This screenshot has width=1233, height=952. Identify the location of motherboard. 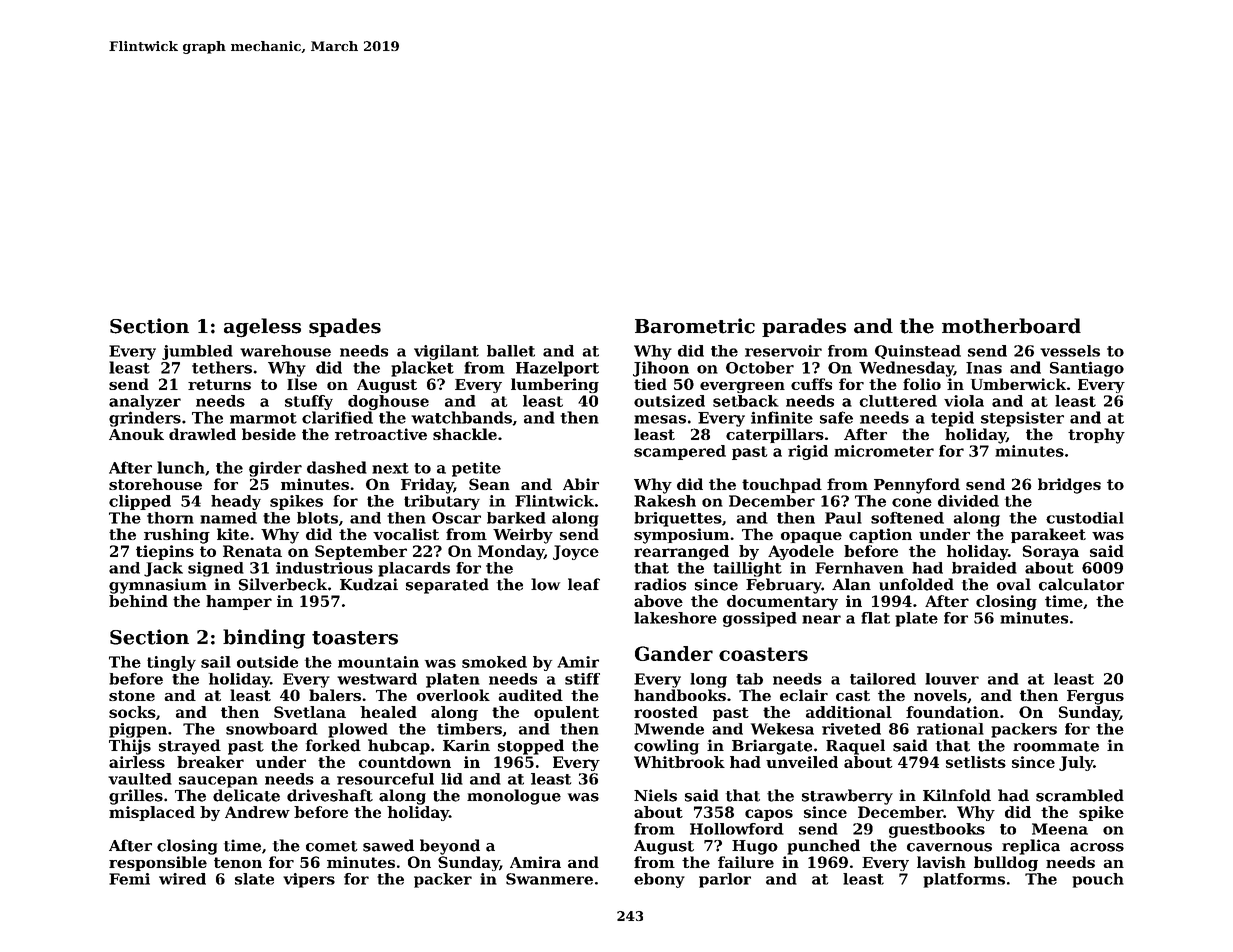
(1011, 326).
